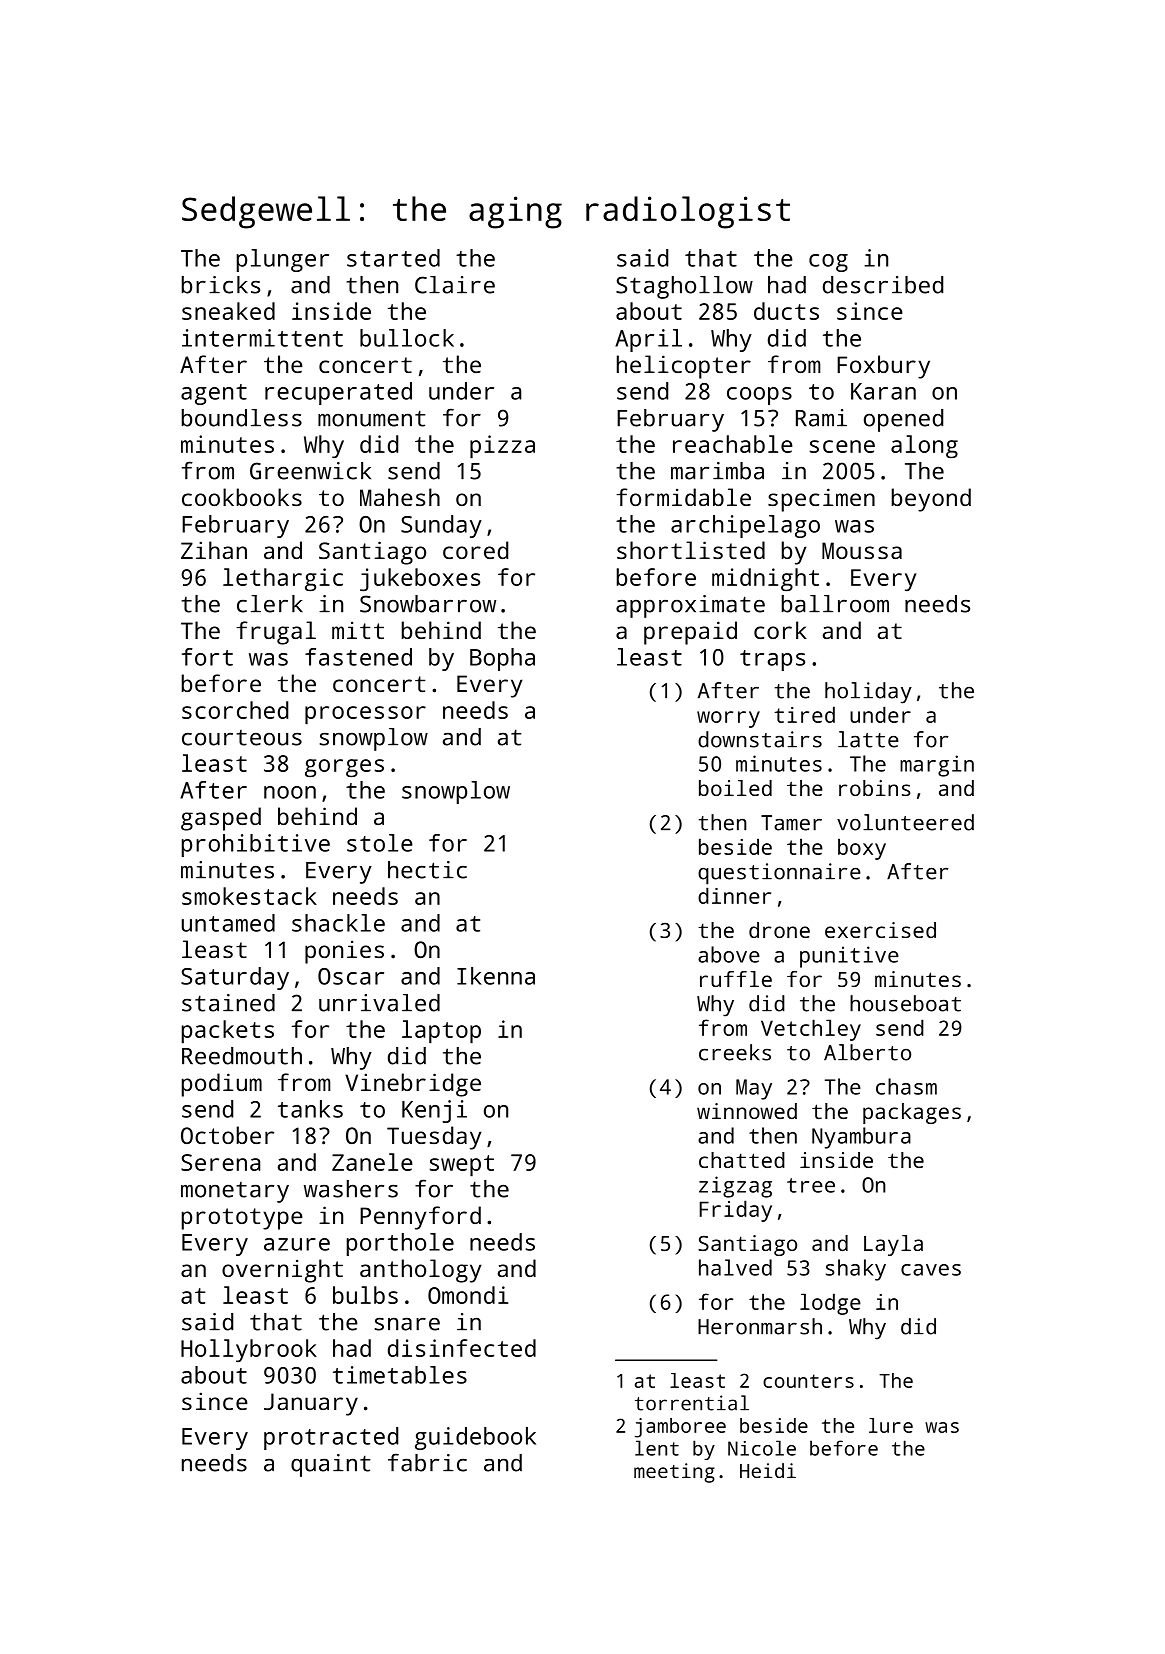  What do you see at coordinates (924, 447) in the screenshot?
I see `along` at bounding box center [924, 447].
